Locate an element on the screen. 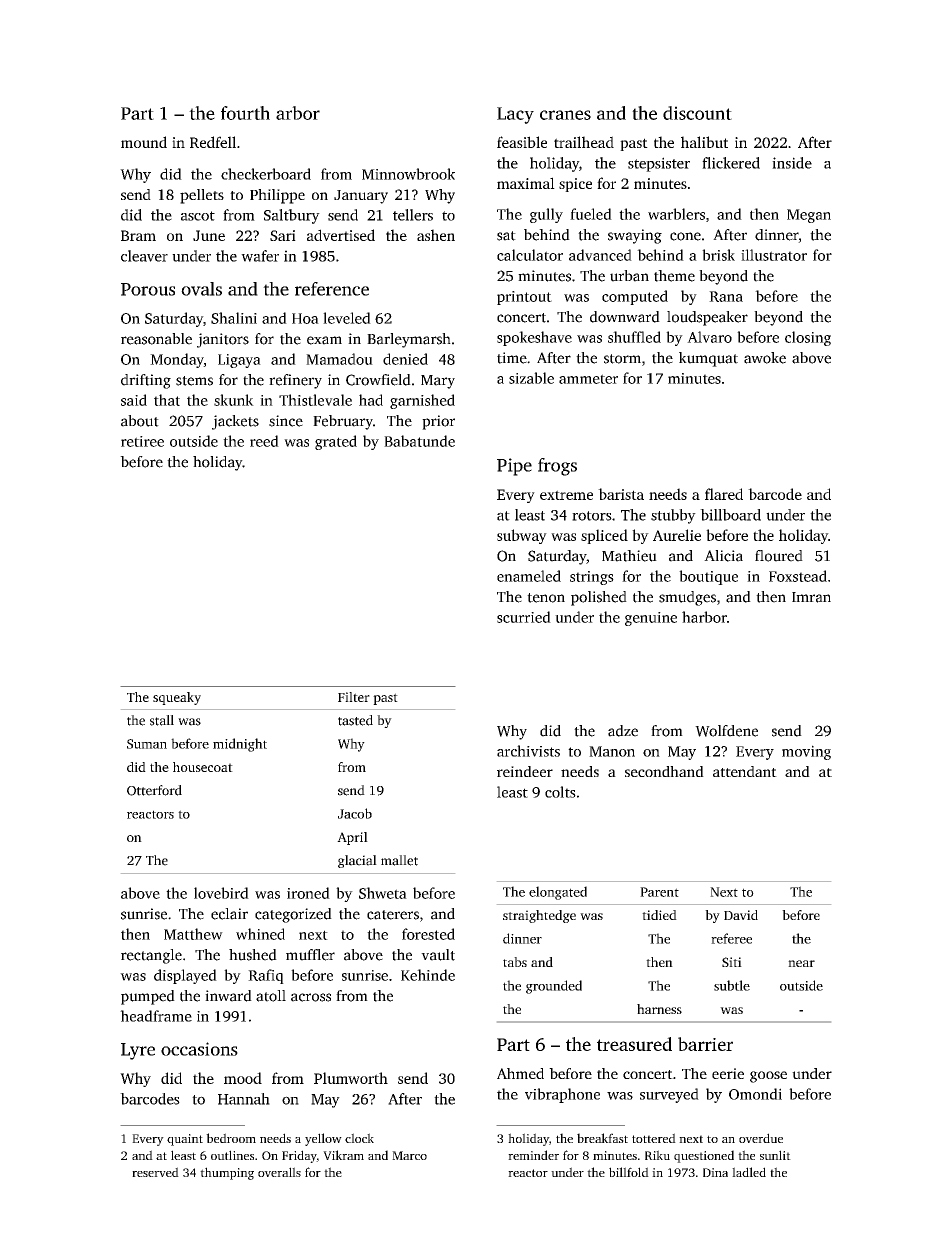 The width and height of the screenshot is (952, 1233). Filter is located at coordinates (354, 697).
